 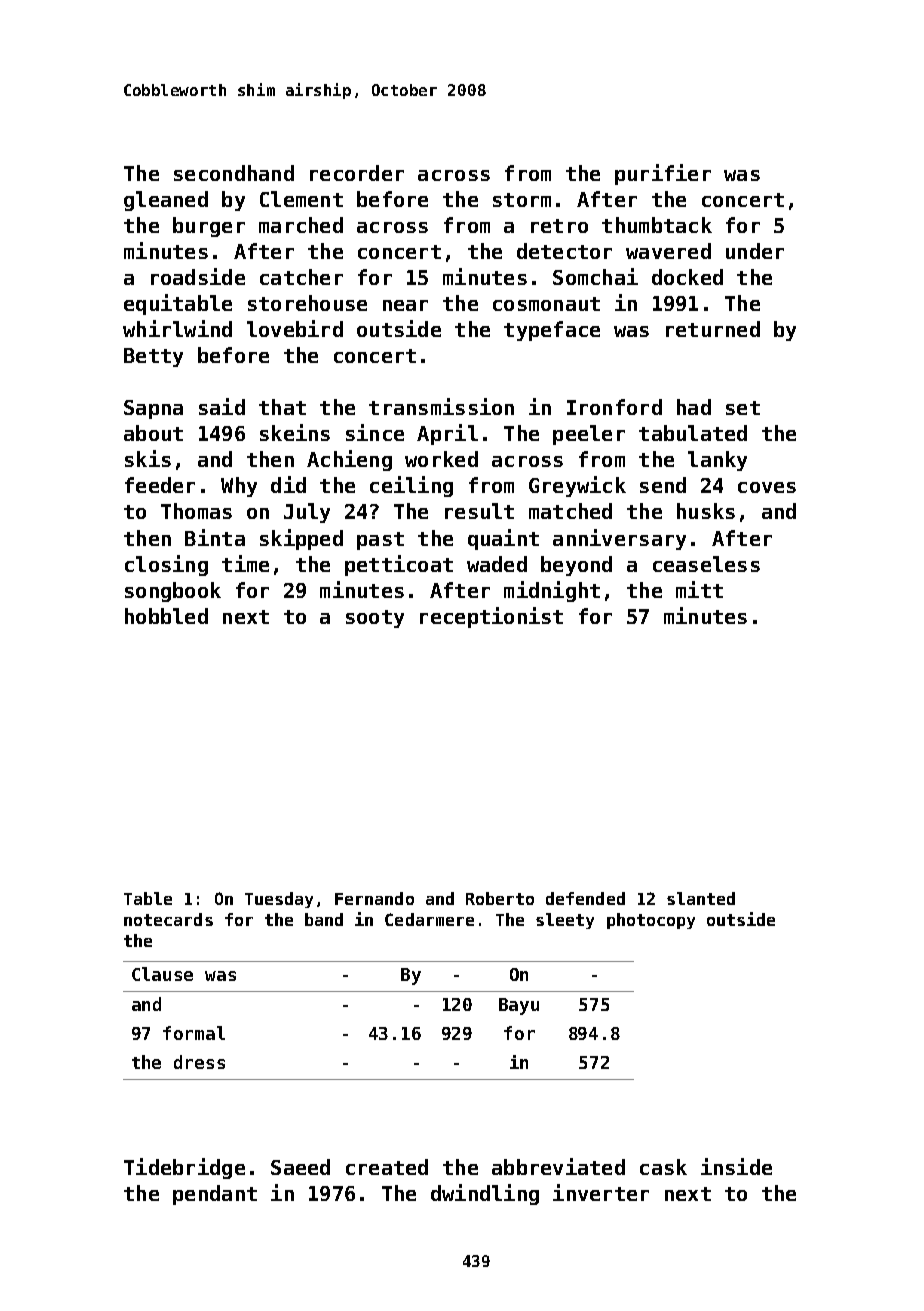 What do you see at coordinates (663, 174) in the page?
I see `purifier` at bounding box center [663, 174].
